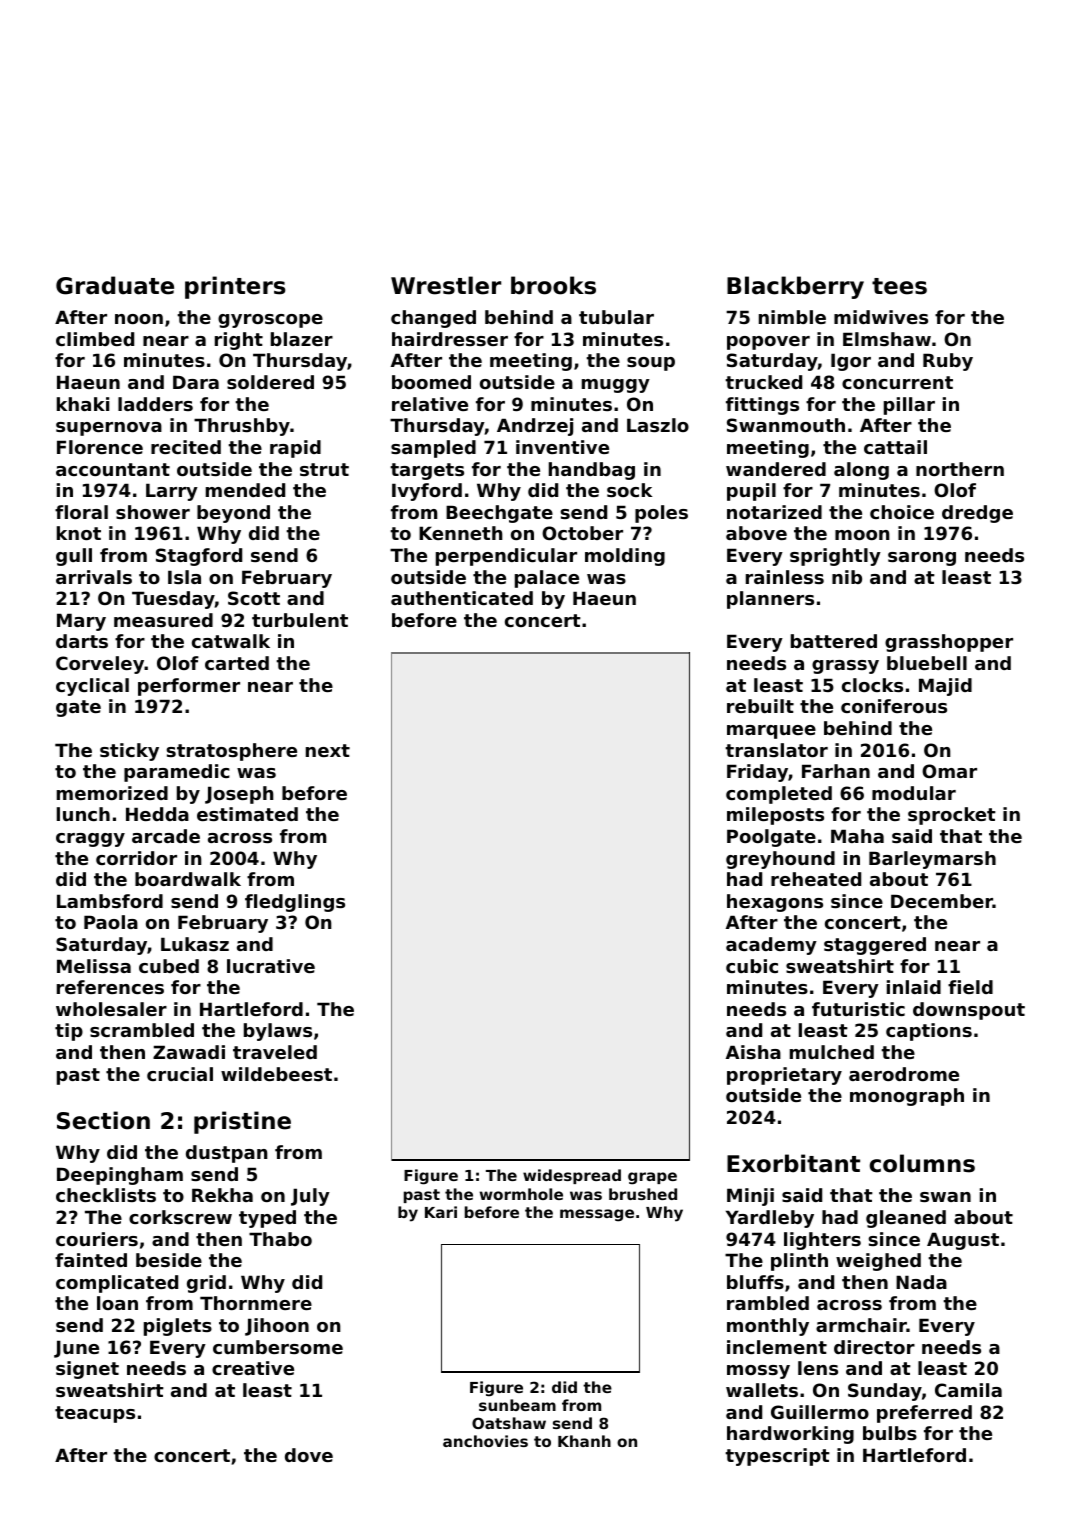  What do you see at coordinates (907, 1097) in the document?
I see `monograph` at bounding box center [907, 1097].
